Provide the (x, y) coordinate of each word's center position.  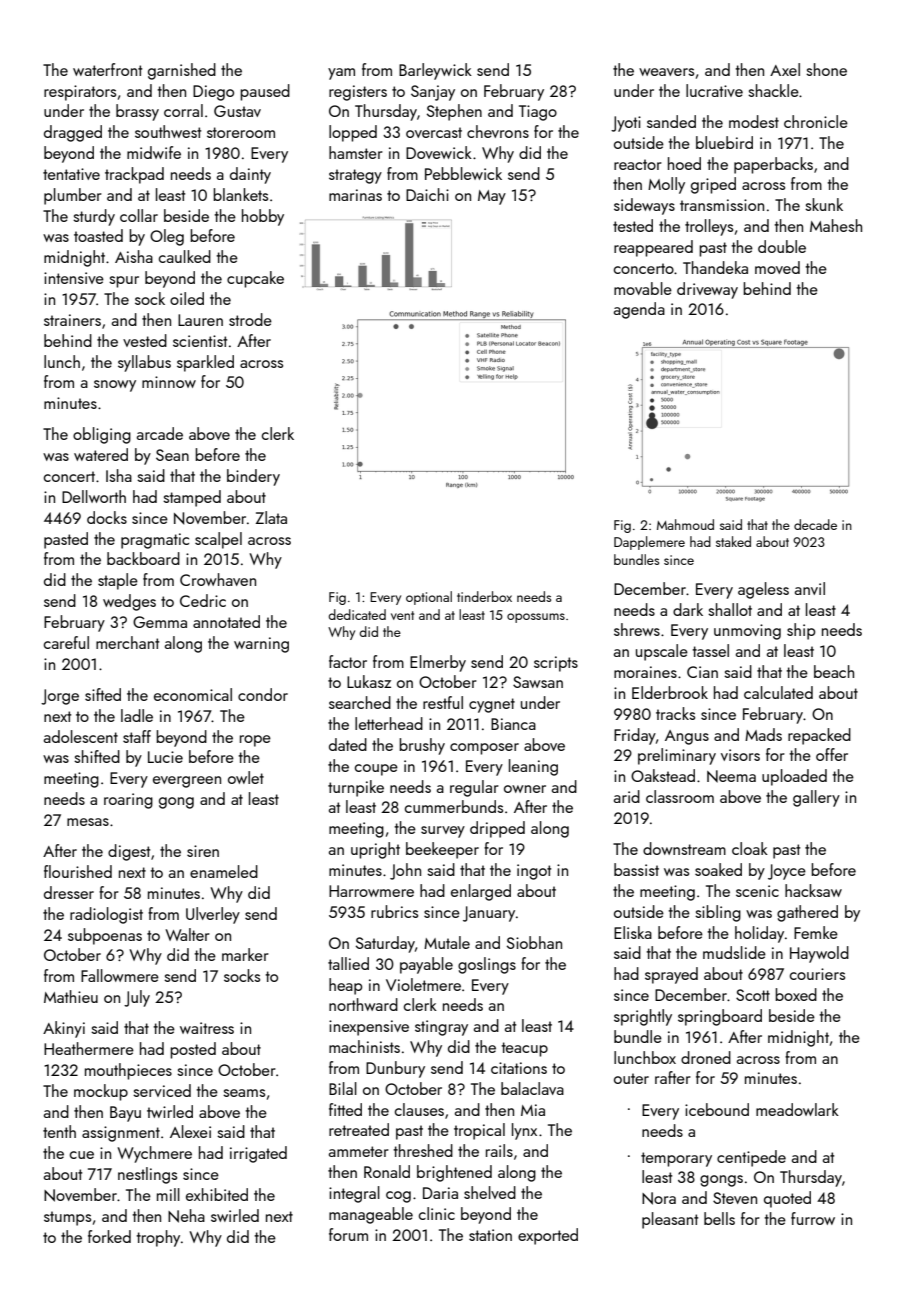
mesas (88, 822)
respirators (80, 93)
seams (244, 1093)
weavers (666, 72)
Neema (731, 776)
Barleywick (435, 71)
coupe (376, 770)
